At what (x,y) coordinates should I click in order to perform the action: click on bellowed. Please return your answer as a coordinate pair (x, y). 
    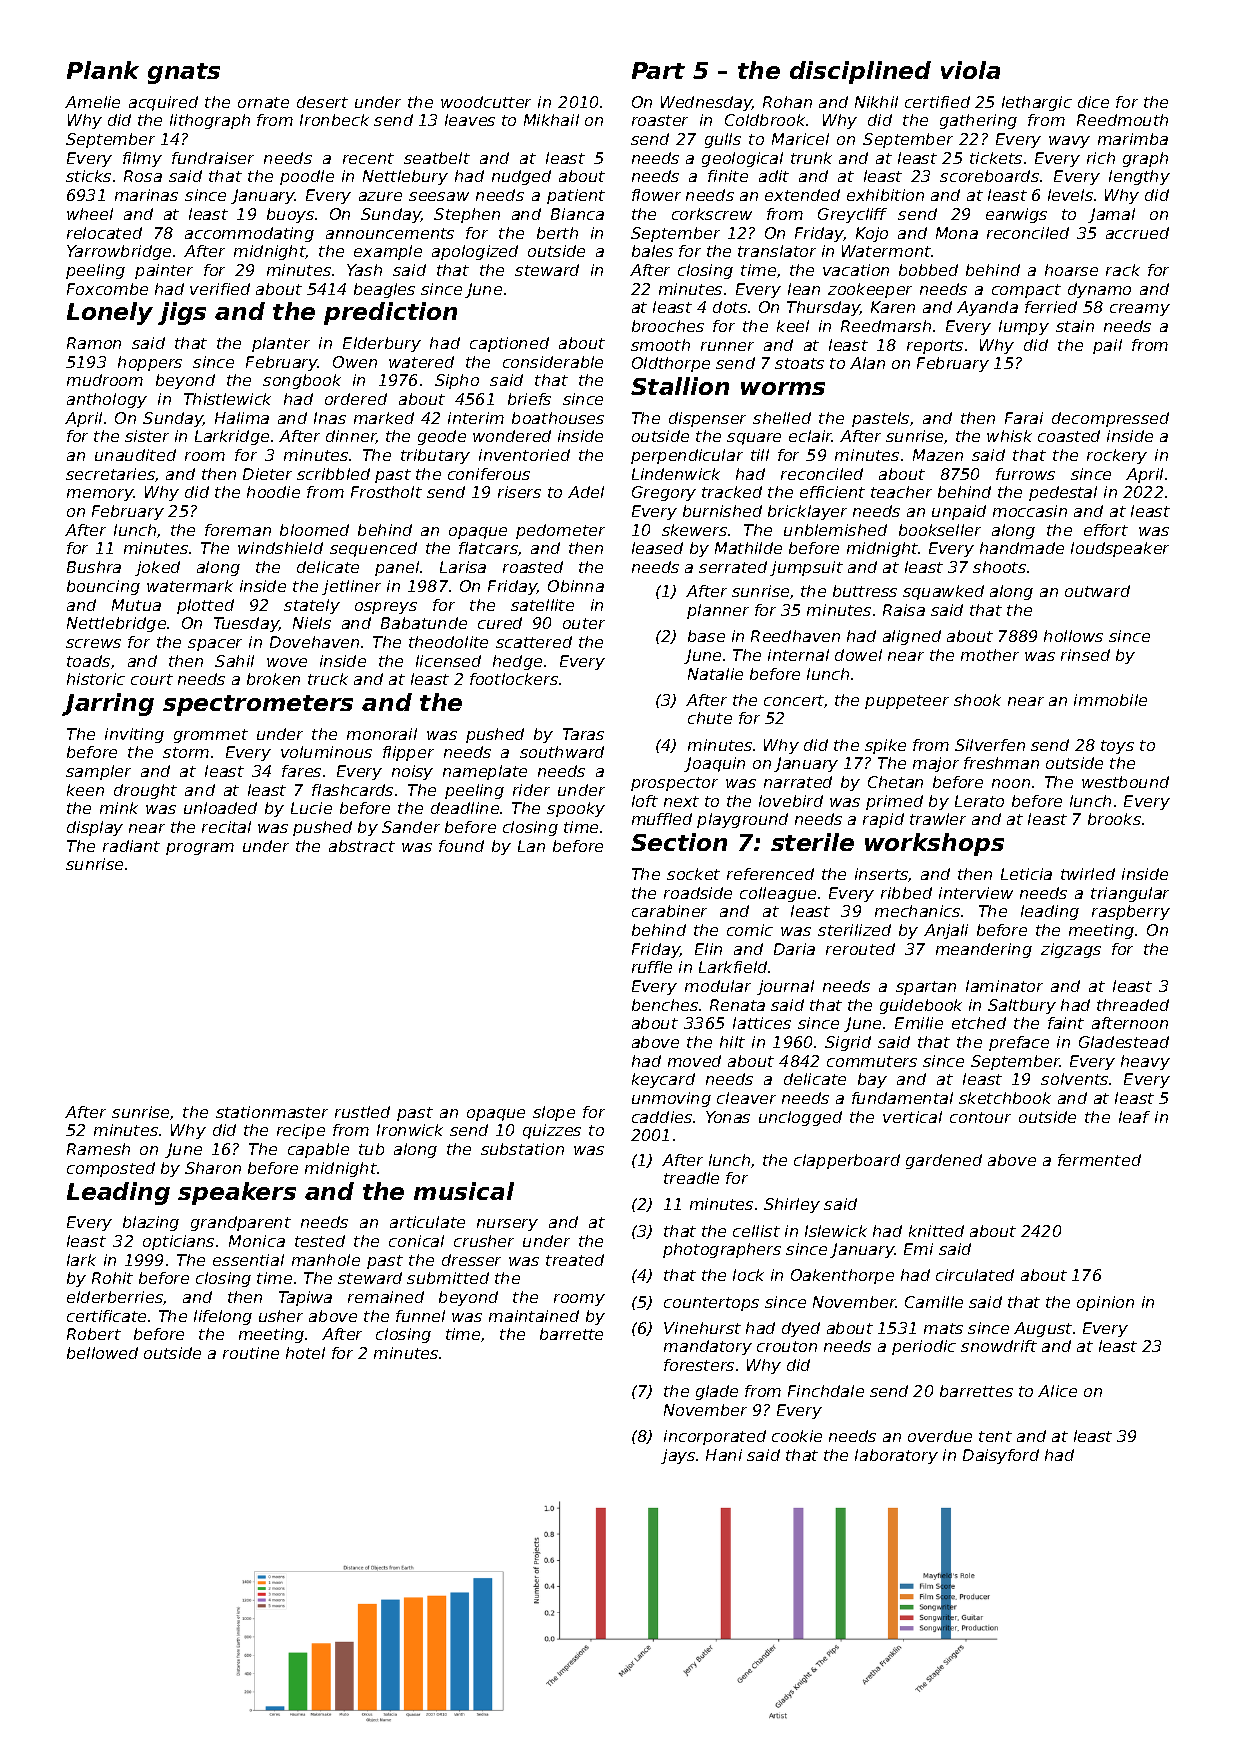
    Looking at the image, I should click on (102, 1353).
